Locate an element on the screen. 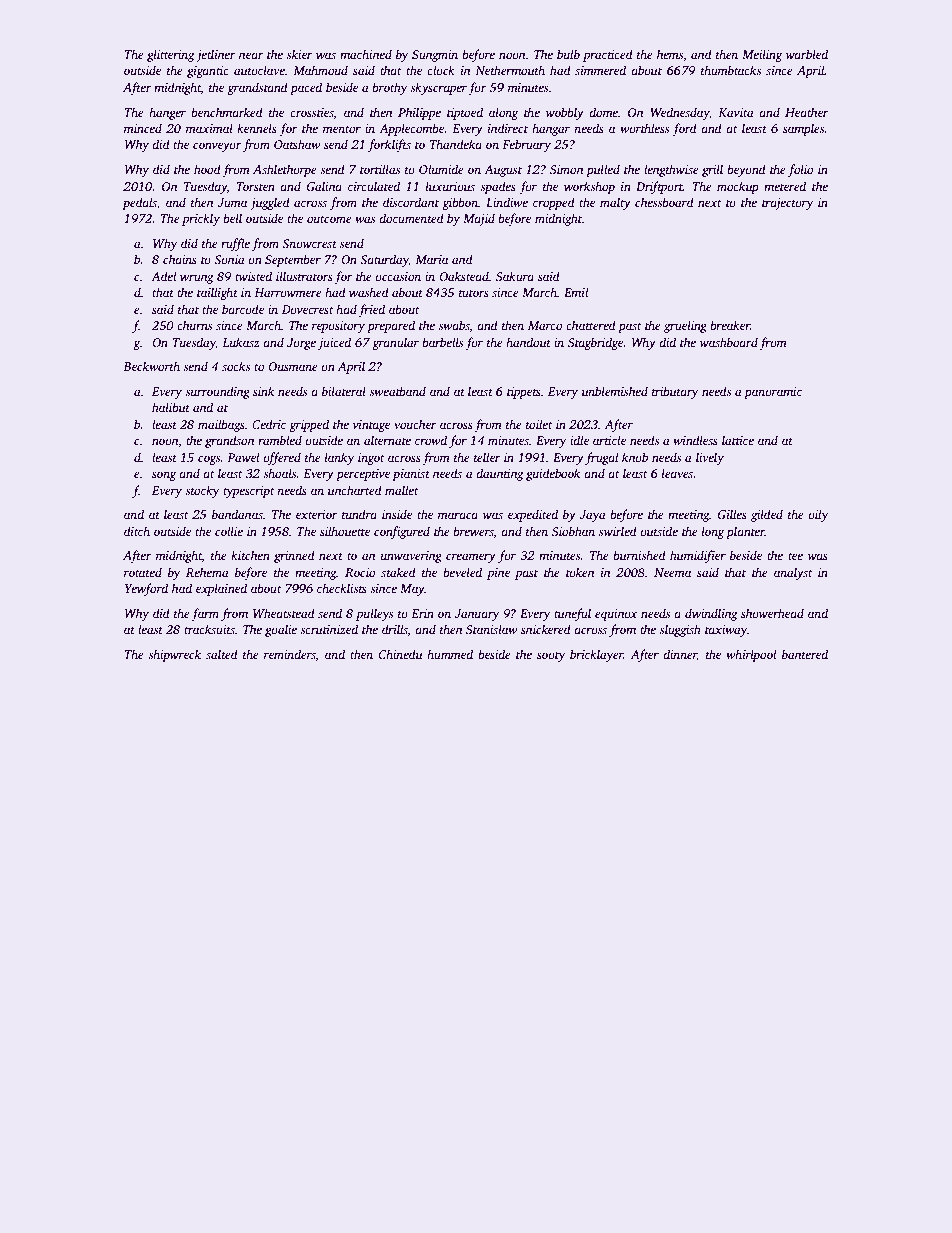 Image resolution: width=952 pixels, height=1233 pixels. offered is located at coordinates (282, 458).
